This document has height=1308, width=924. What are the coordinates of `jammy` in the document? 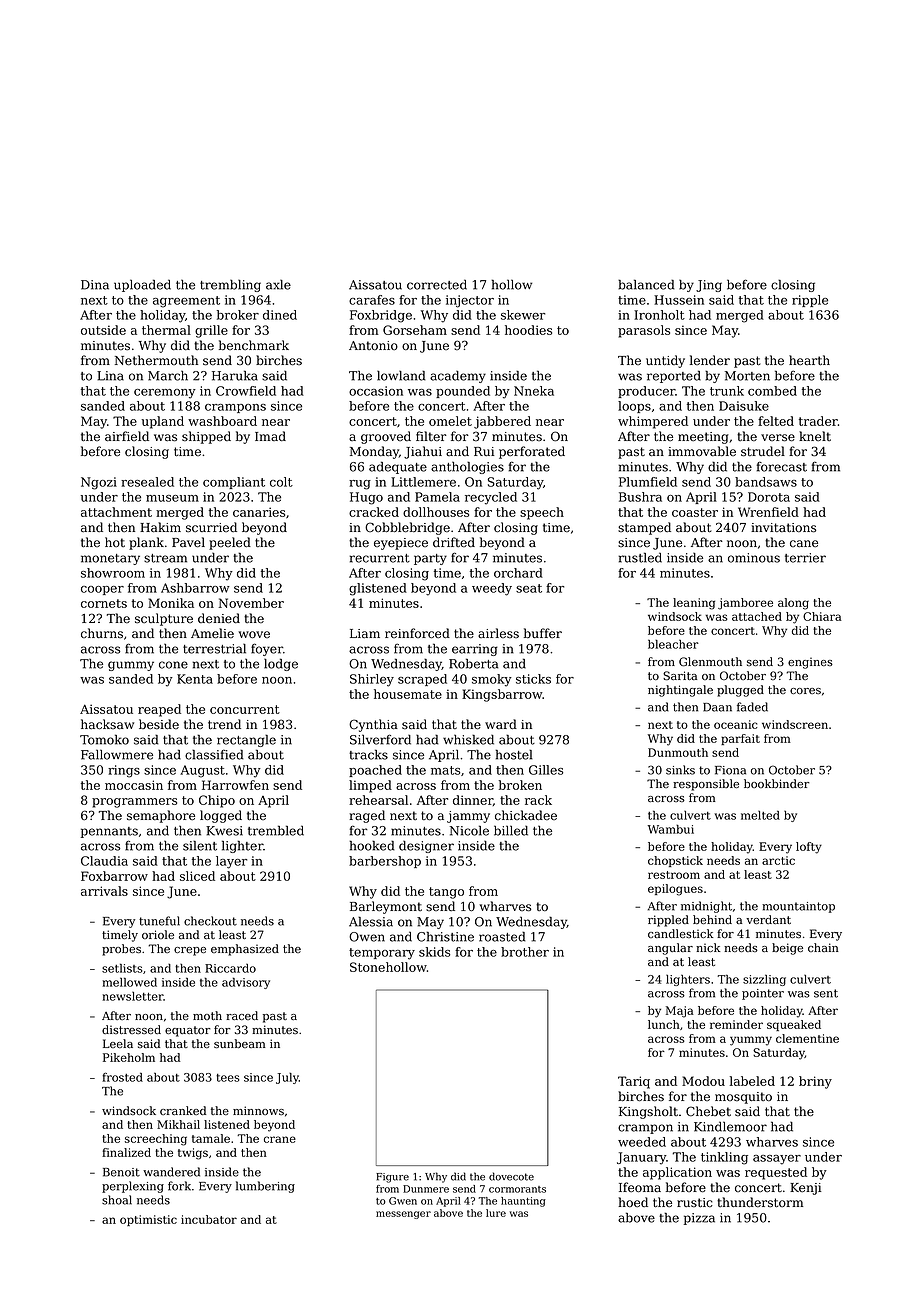 It's located at (468, 817).
